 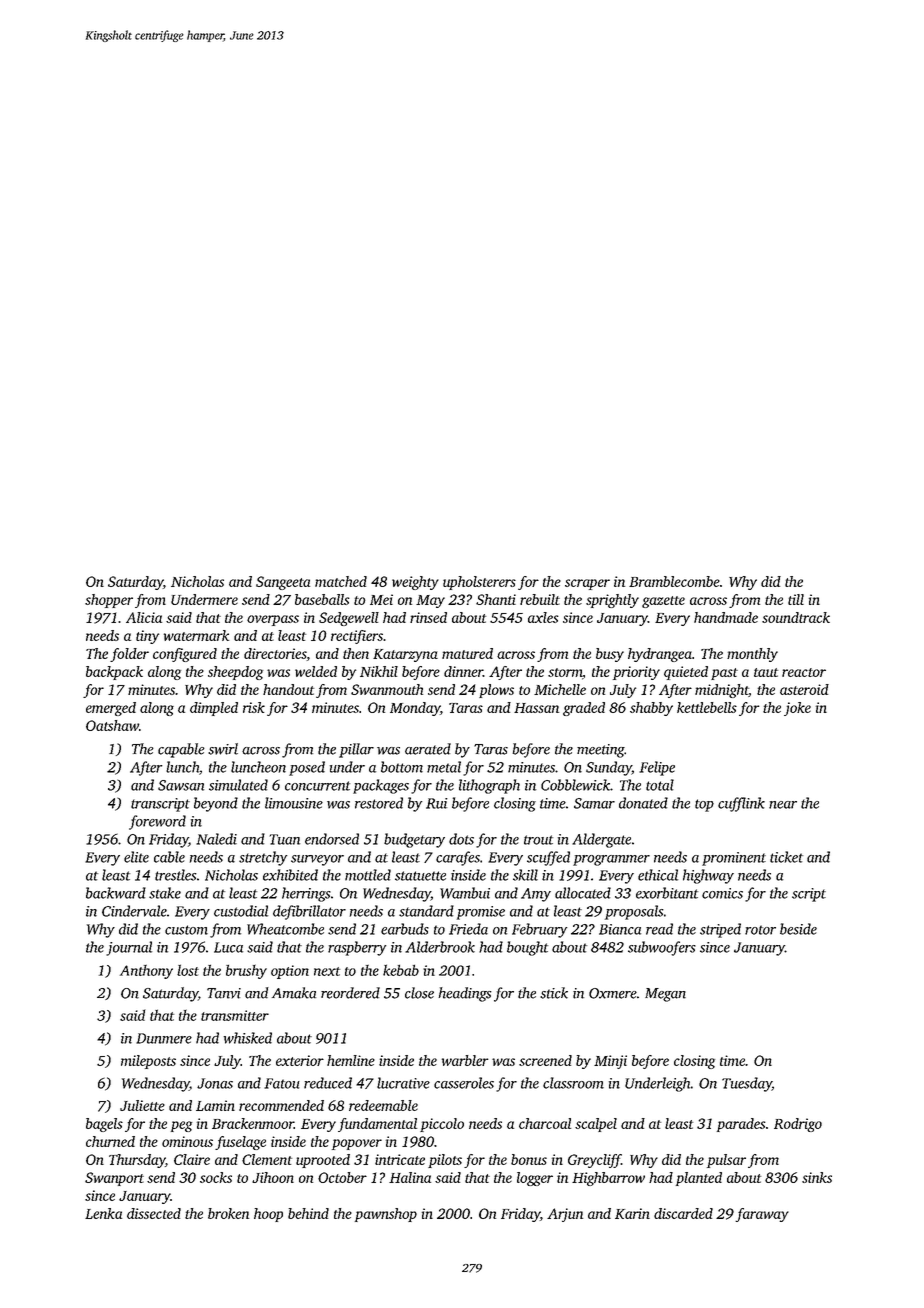 What do you see at coordinates (420, 876) in the screenshot?
I see `statuette` at bounding box center [420, 876].
